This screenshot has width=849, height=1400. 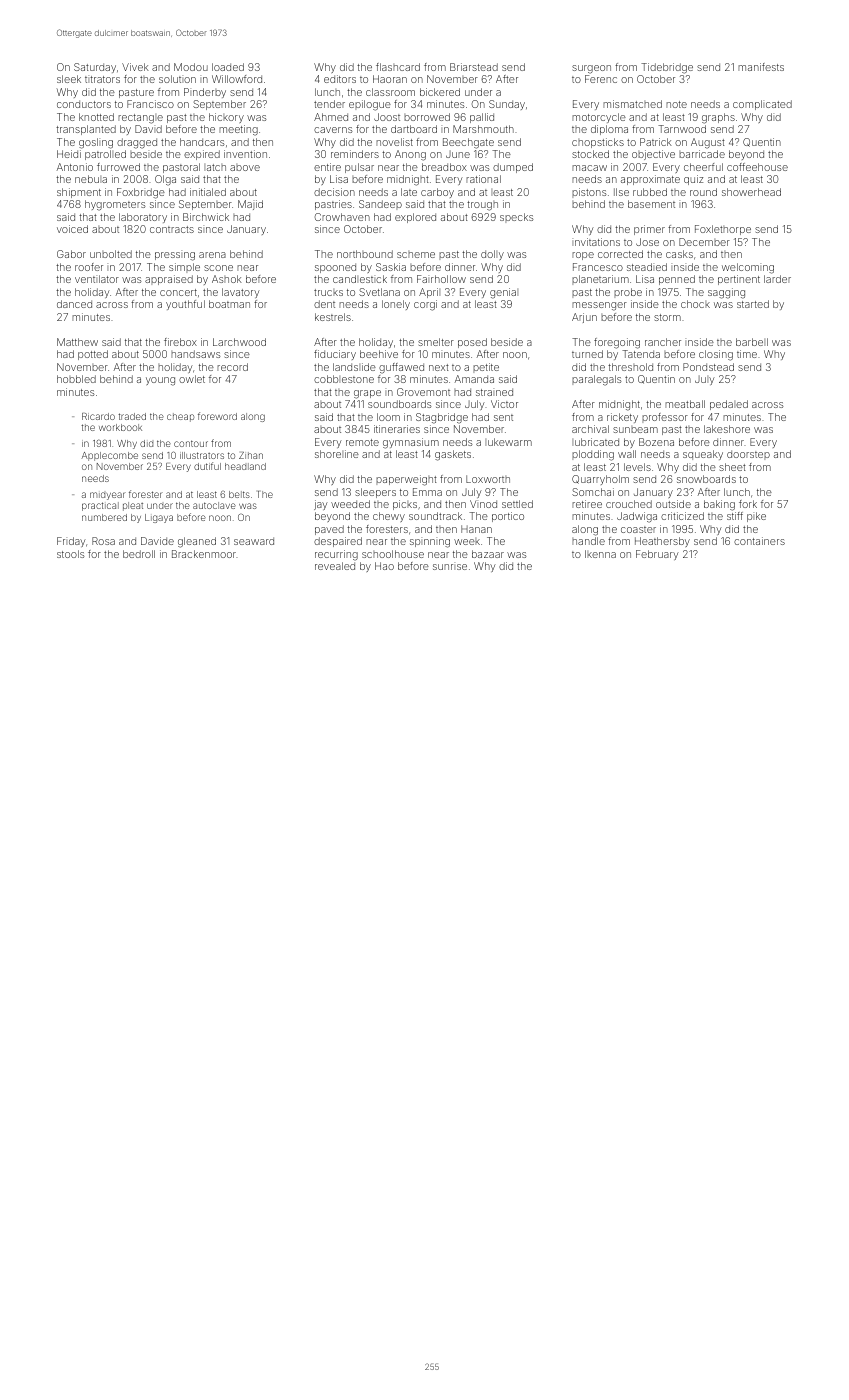 I want to click on potted, so click(x=93, y=355).
